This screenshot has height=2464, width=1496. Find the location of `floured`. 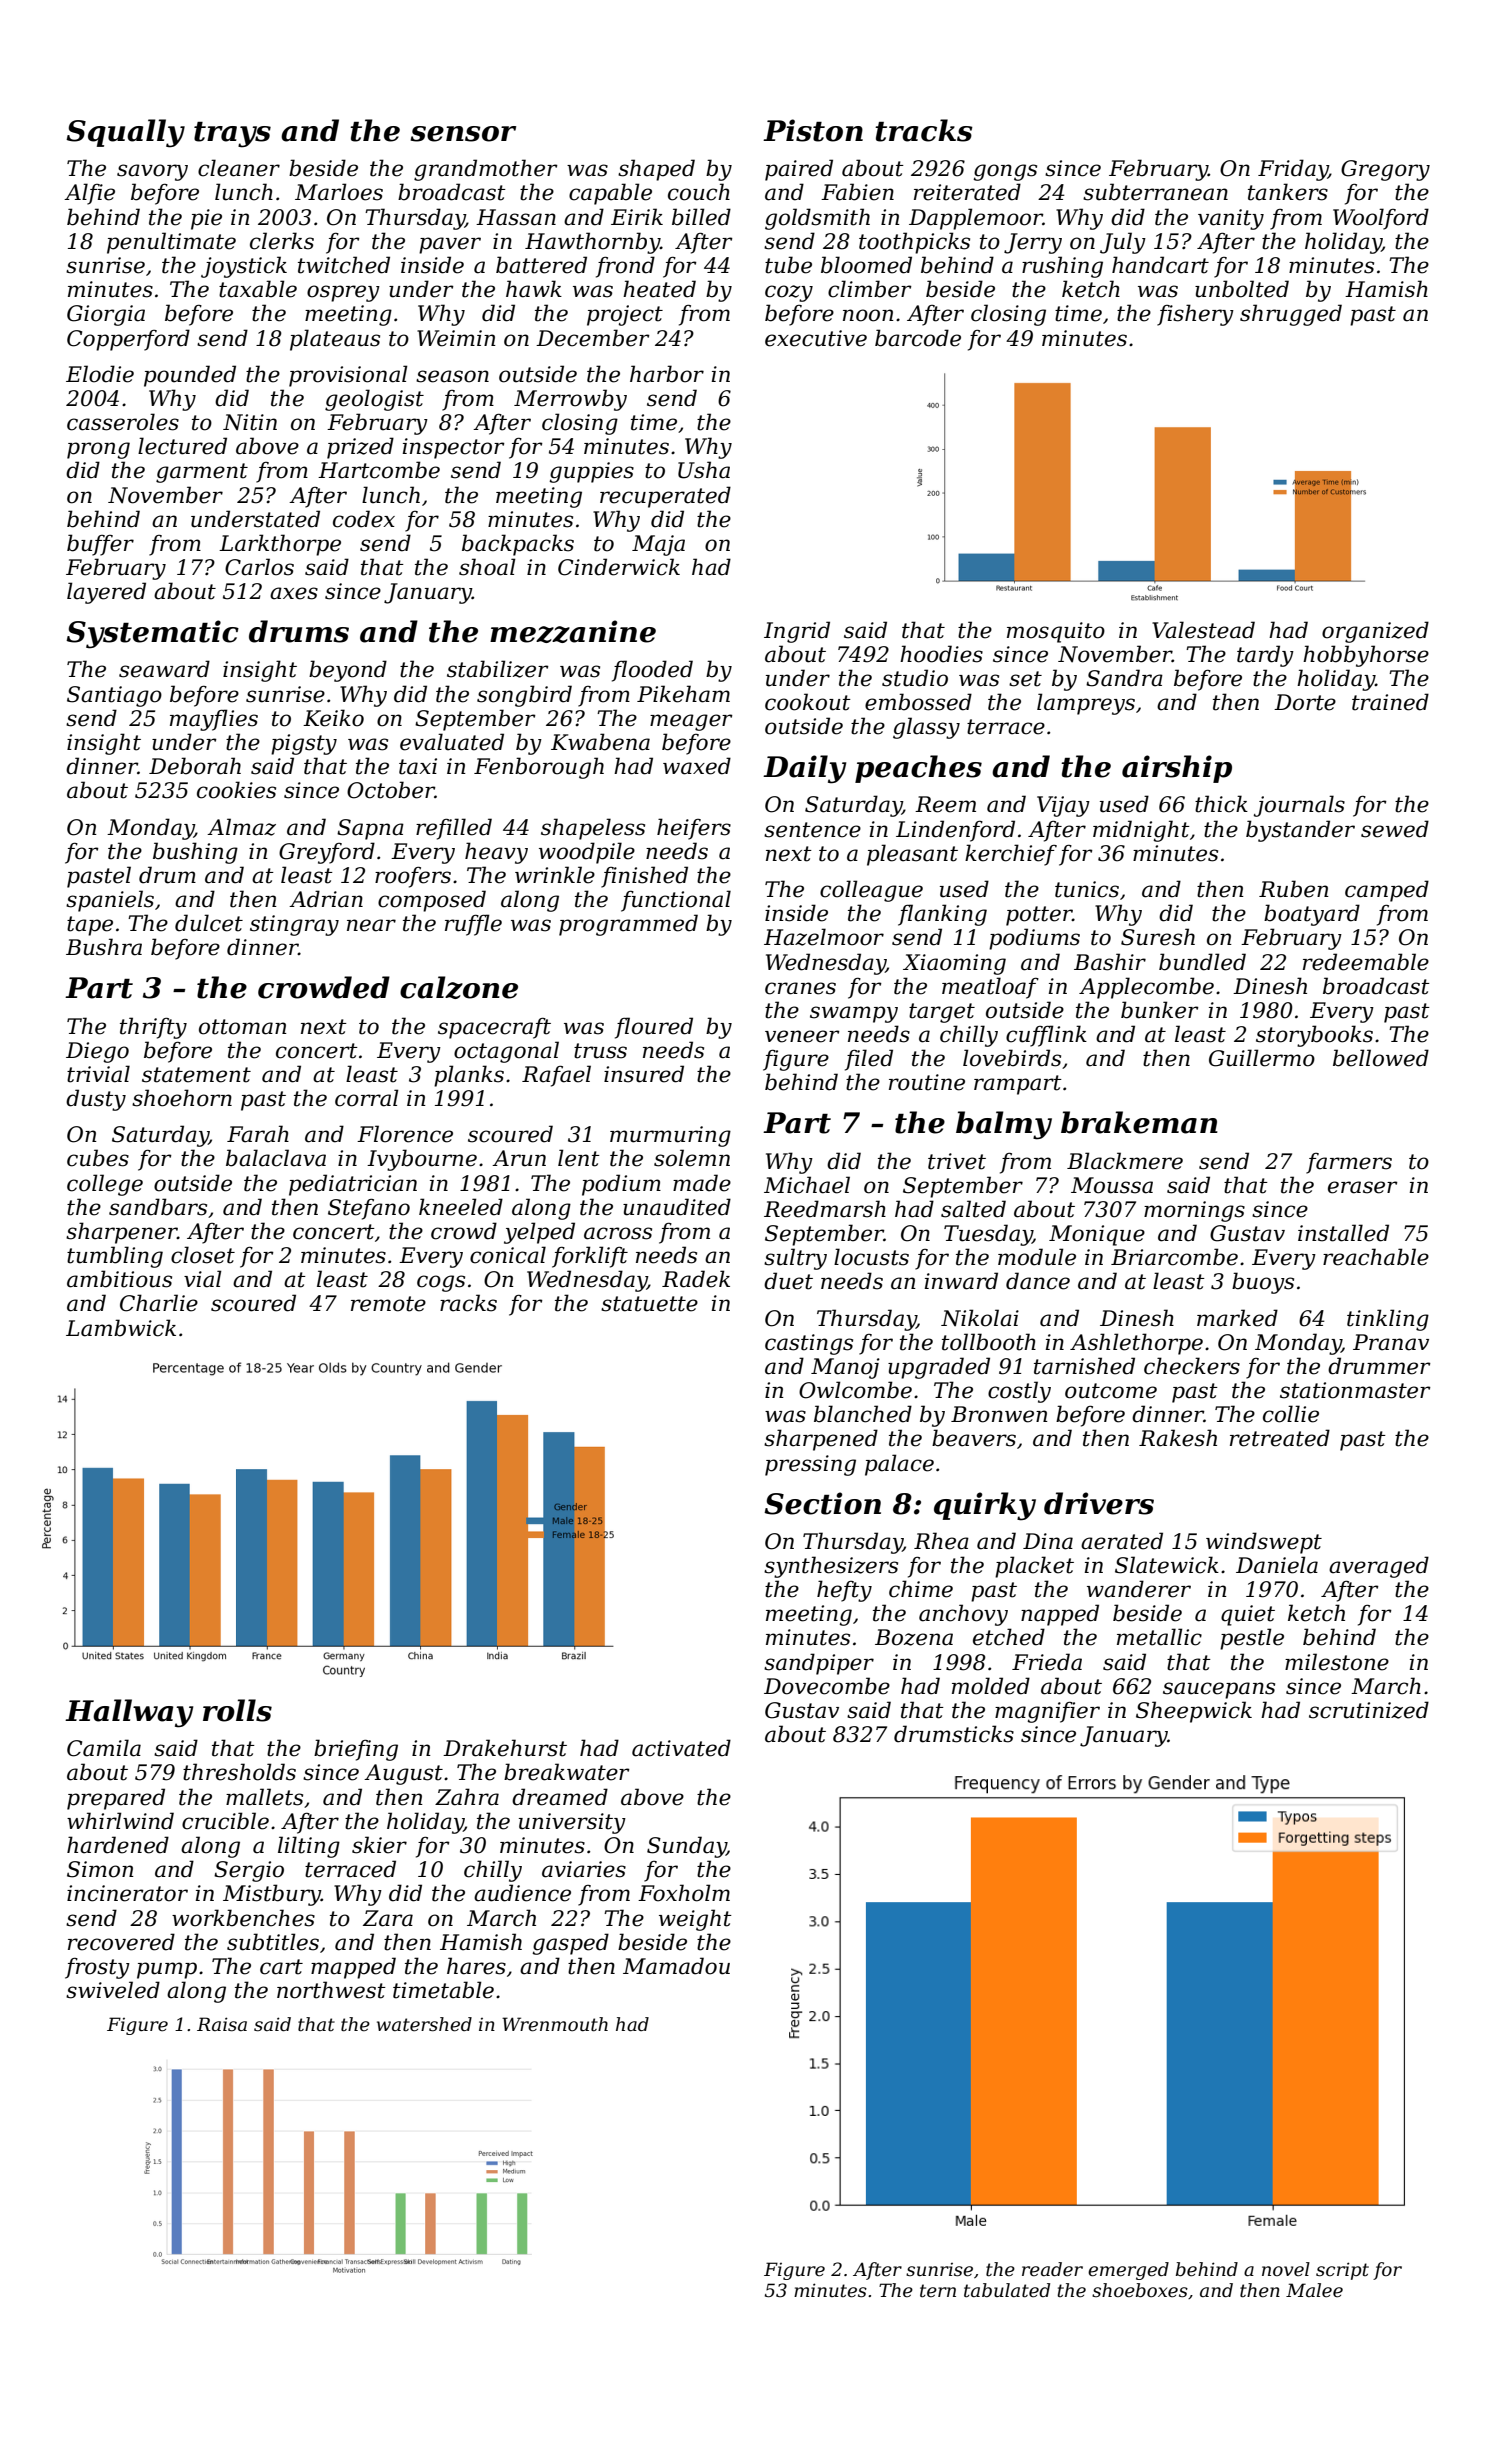

floured is located at coordinates (654, 1028).
